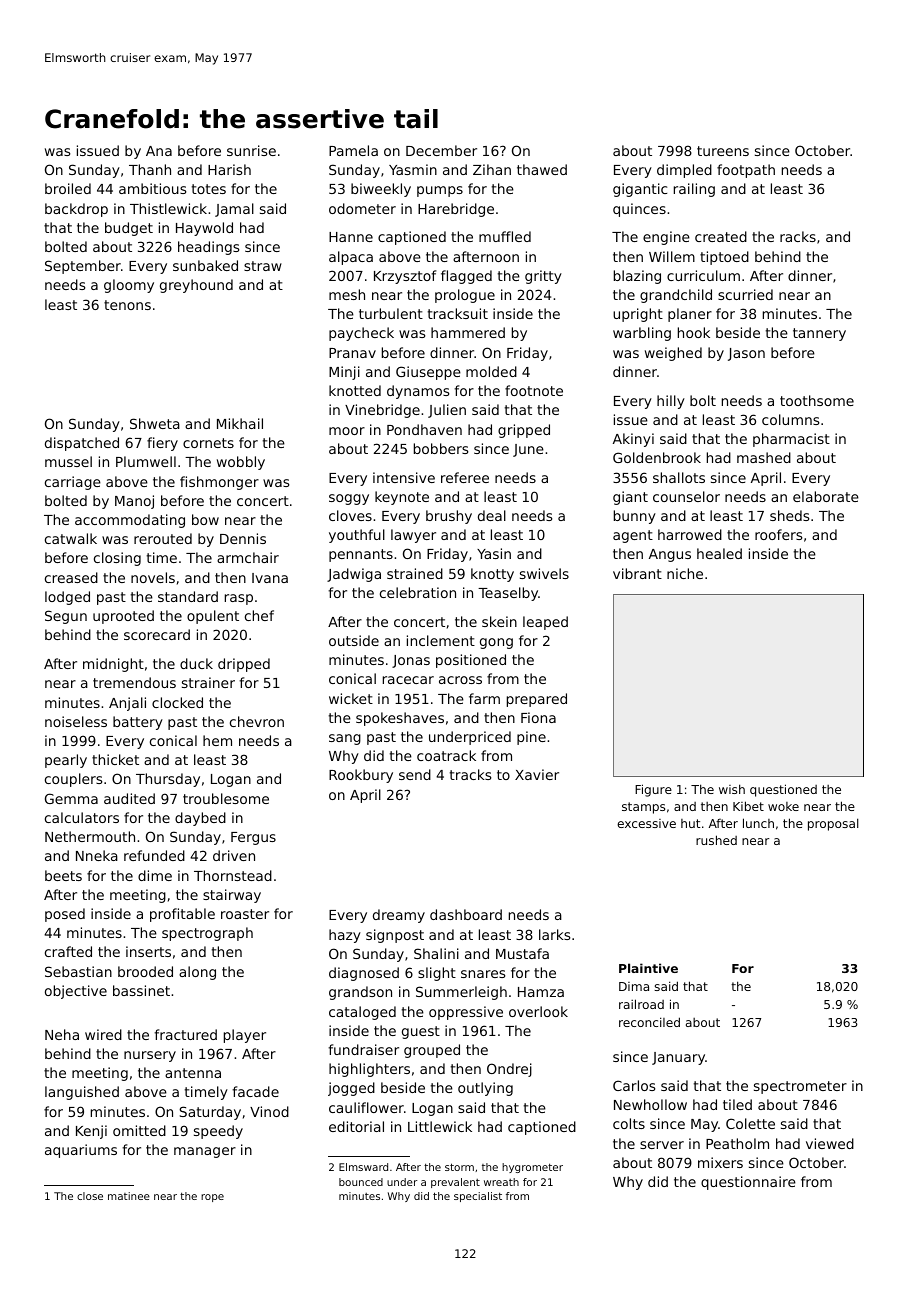 The height and width of the screenshot is (1316, 908). I want to click on Yasmin, so click(413, 169).
